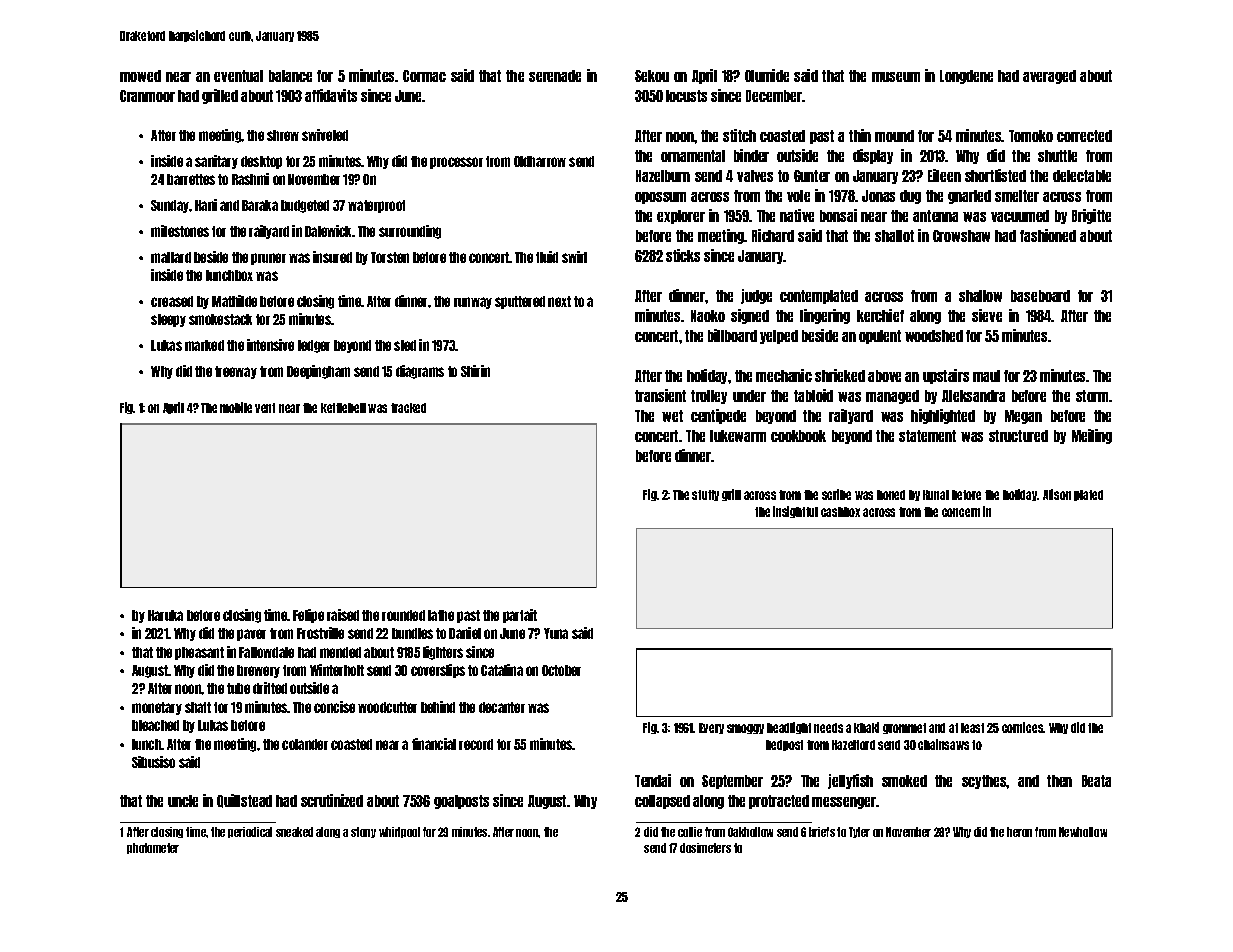 This screenshot has width=1233, height=952. What do you see at coordinates (880, 337) in the screenshot?
I see `opulent` at bounding box center [880, 337].
